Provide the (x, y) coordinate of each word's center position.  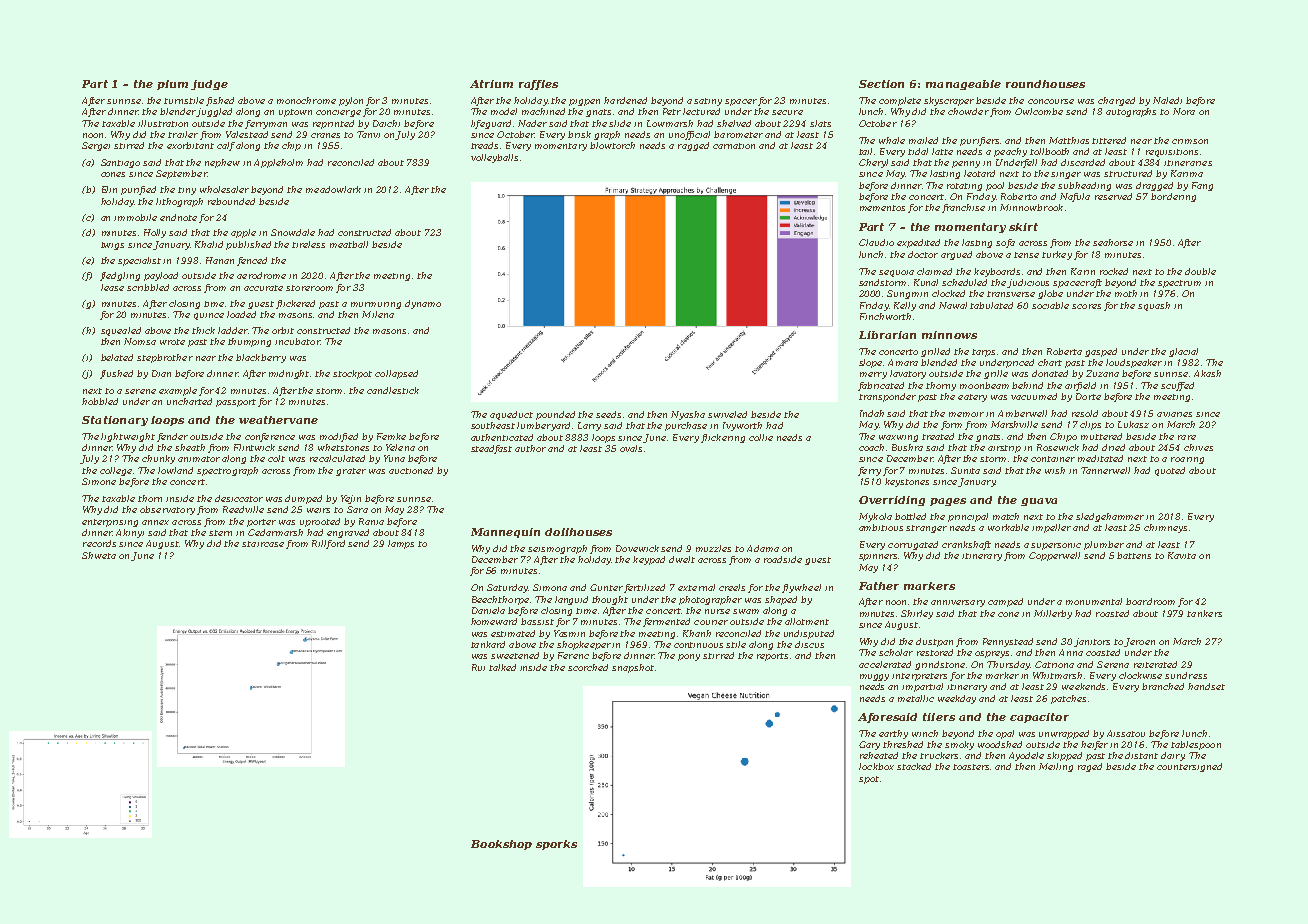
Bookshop (501, 845)
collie (761, 437)
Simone (99, 481)
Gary (869, 745)
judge (209, 85)
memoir (966, 414)
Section (881, 84)
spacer (741, 102)
